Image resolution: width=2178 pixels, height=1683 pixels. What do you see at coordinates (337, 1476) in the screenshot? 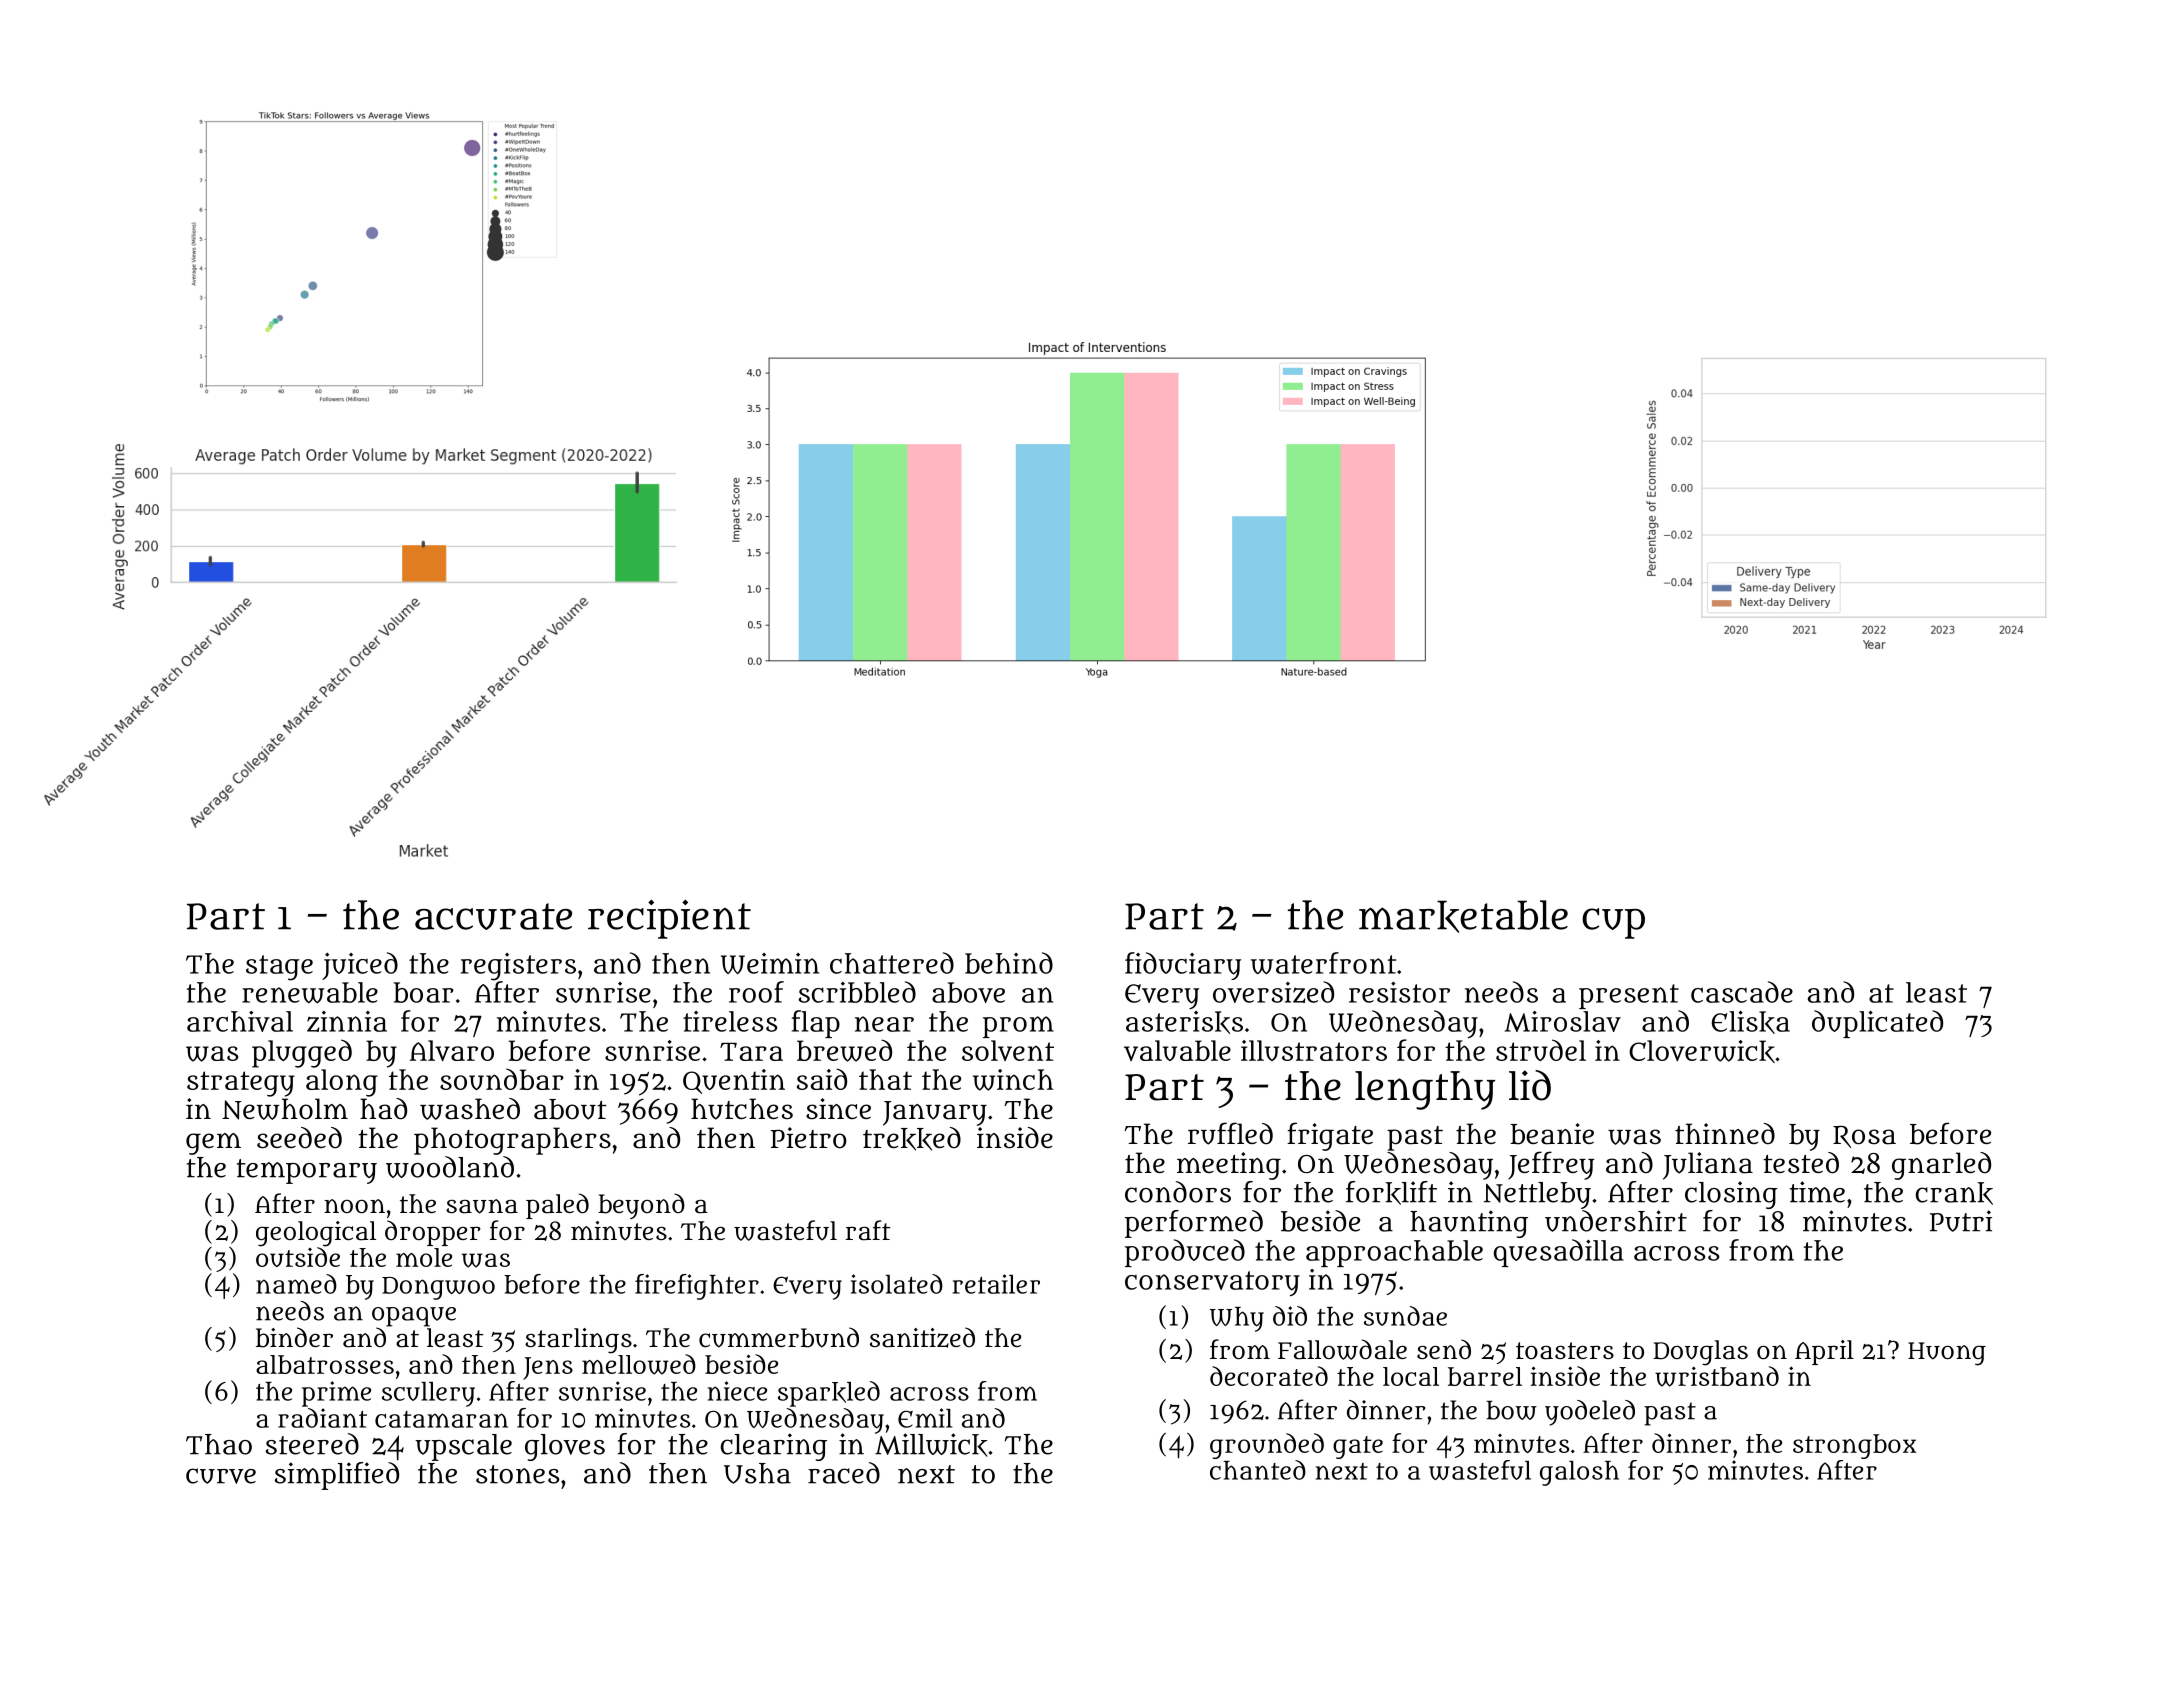
I see `simplified` at bounding box center [337, 1476].
